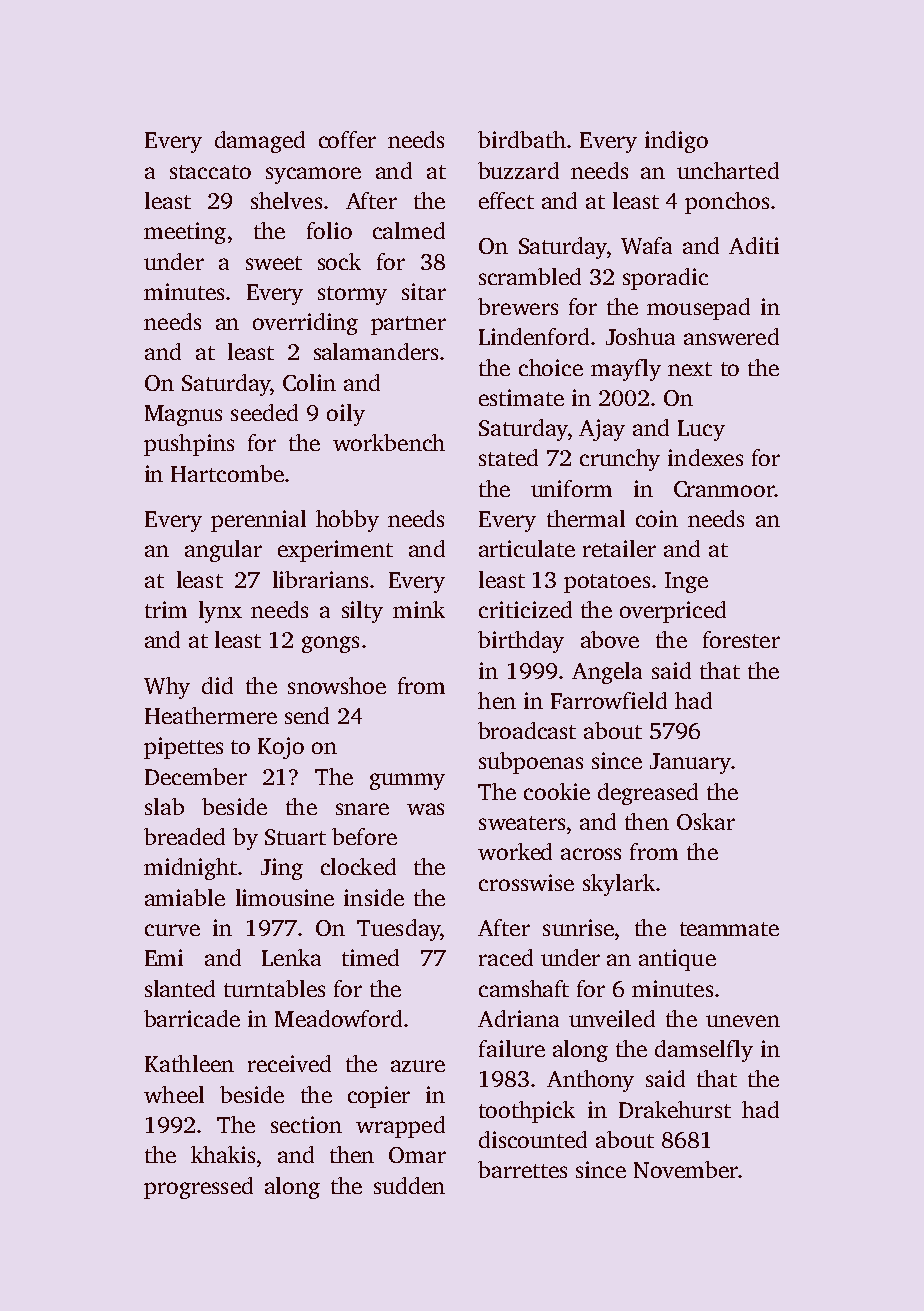 The image size is (924, 1311). Describe the element at coordinates (527, 548) in the page. I see `articulate` at that location.
